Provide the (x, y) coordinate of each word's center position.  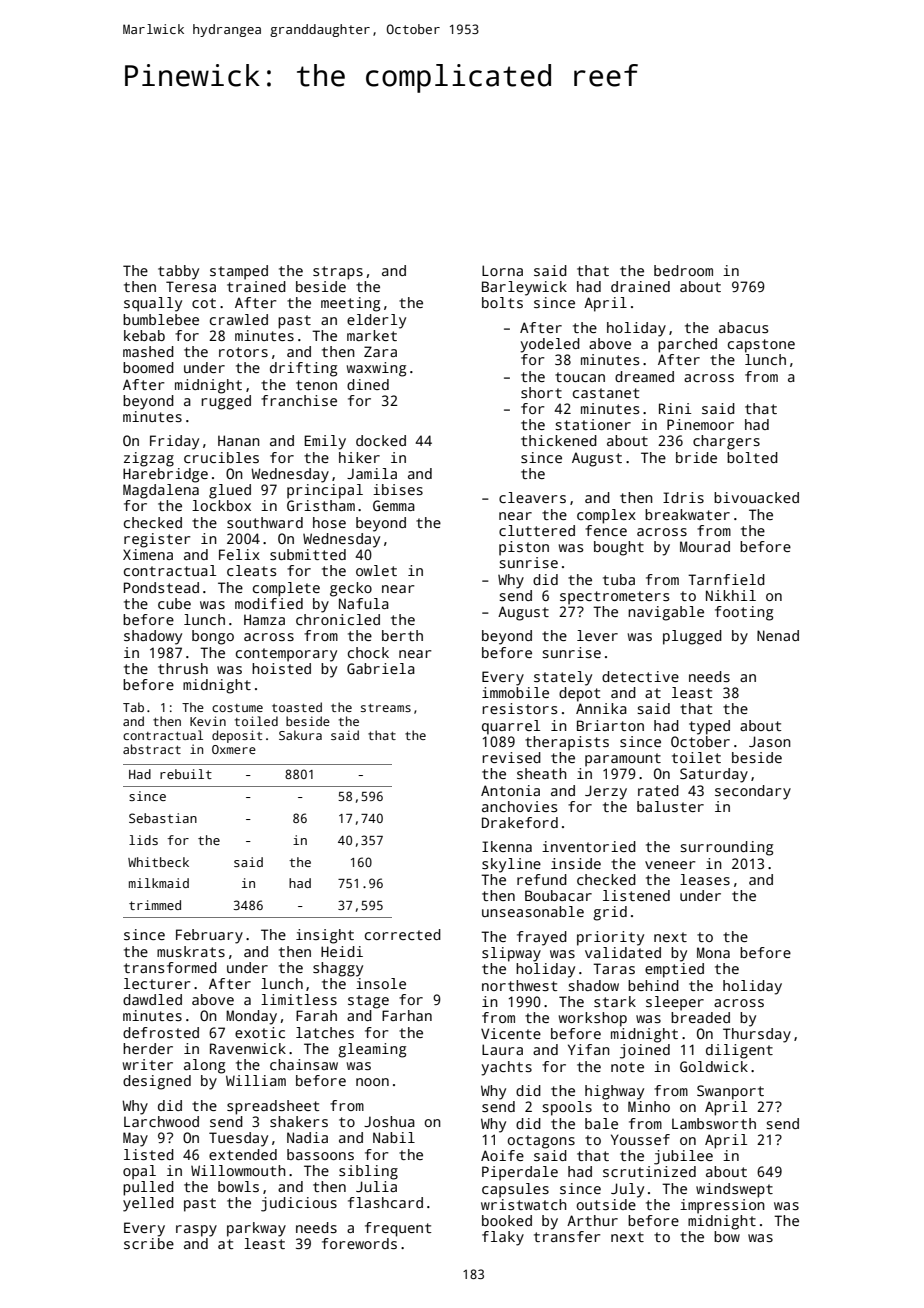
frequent (398, 1229)
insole (381, 983)
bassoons (320, 1154)
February (209, 936)
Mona (713, 952)
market (372, 335)
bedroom (683, 270)
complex (606, 516)
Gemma (394, 505)
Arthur (592, 1220)
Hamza (264, 619)
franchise (299, 400)
